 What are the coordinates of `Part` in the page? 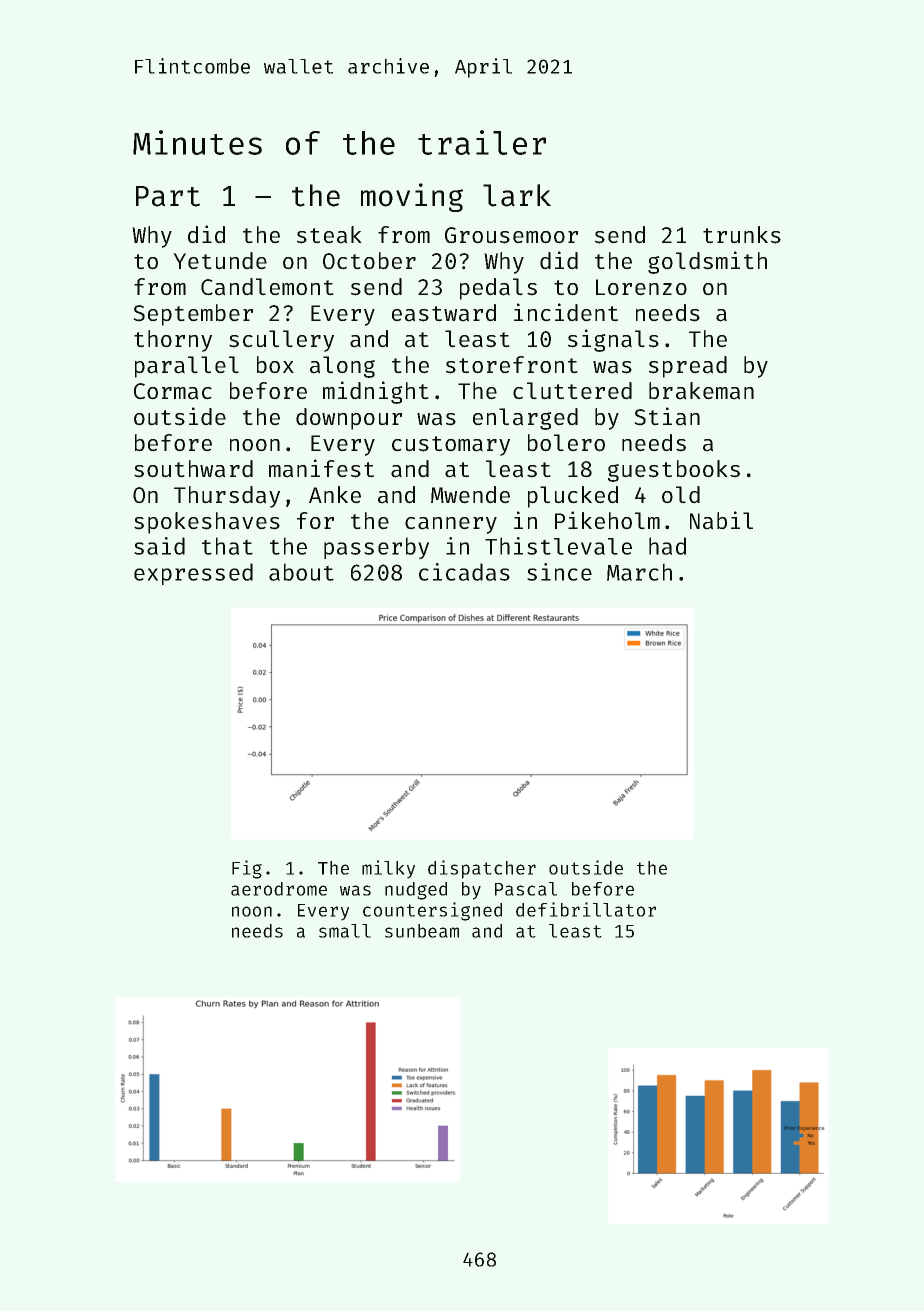 It's located at (168, 196).
